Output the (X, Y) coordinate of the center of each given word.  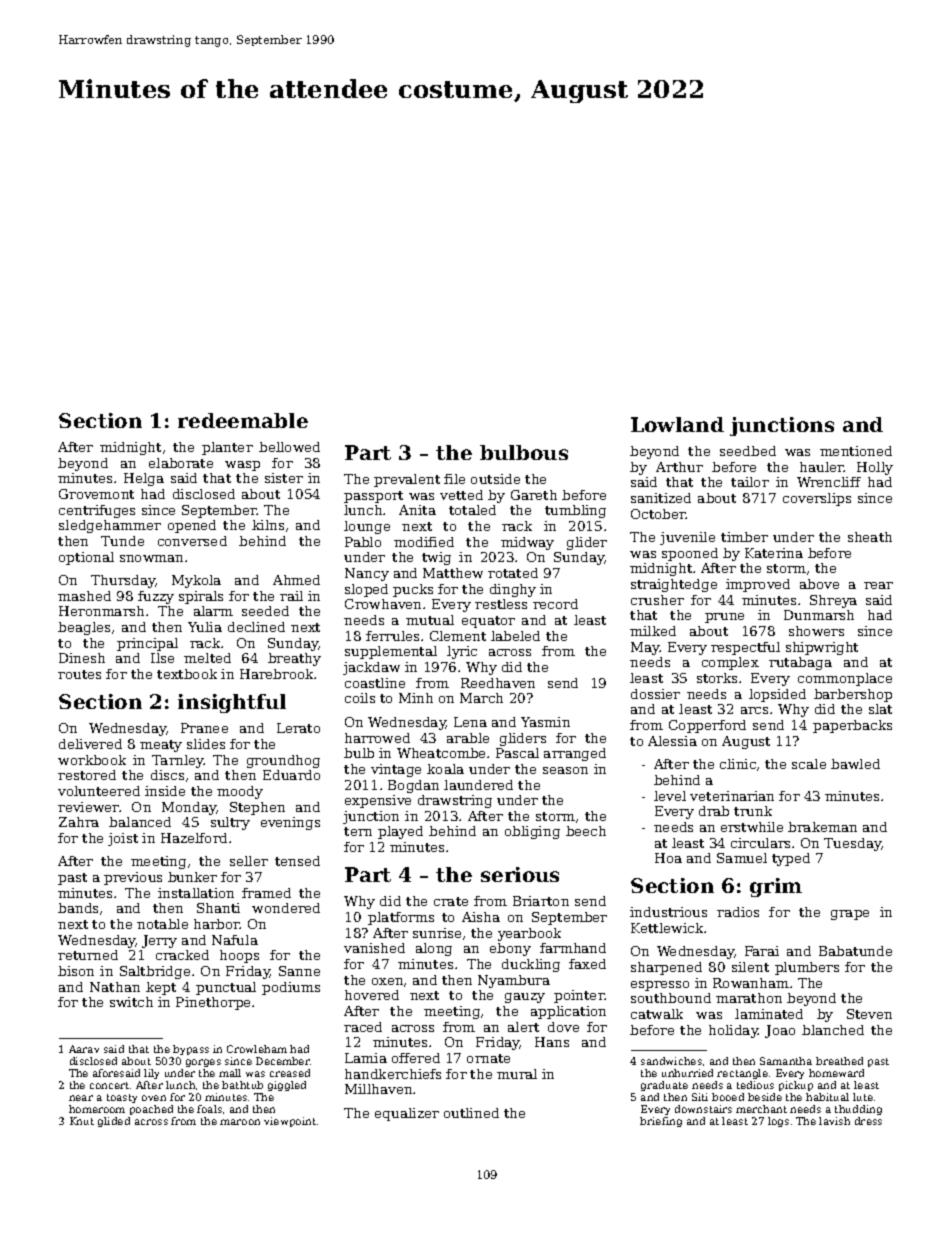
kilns (268, 525)
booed (728, 1097)
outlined (471, 1113)
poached (151, 1110)
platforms (401, 918)
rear (878, 585)
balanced (140, 822)
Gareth (534, 495)
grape (850, 915)
